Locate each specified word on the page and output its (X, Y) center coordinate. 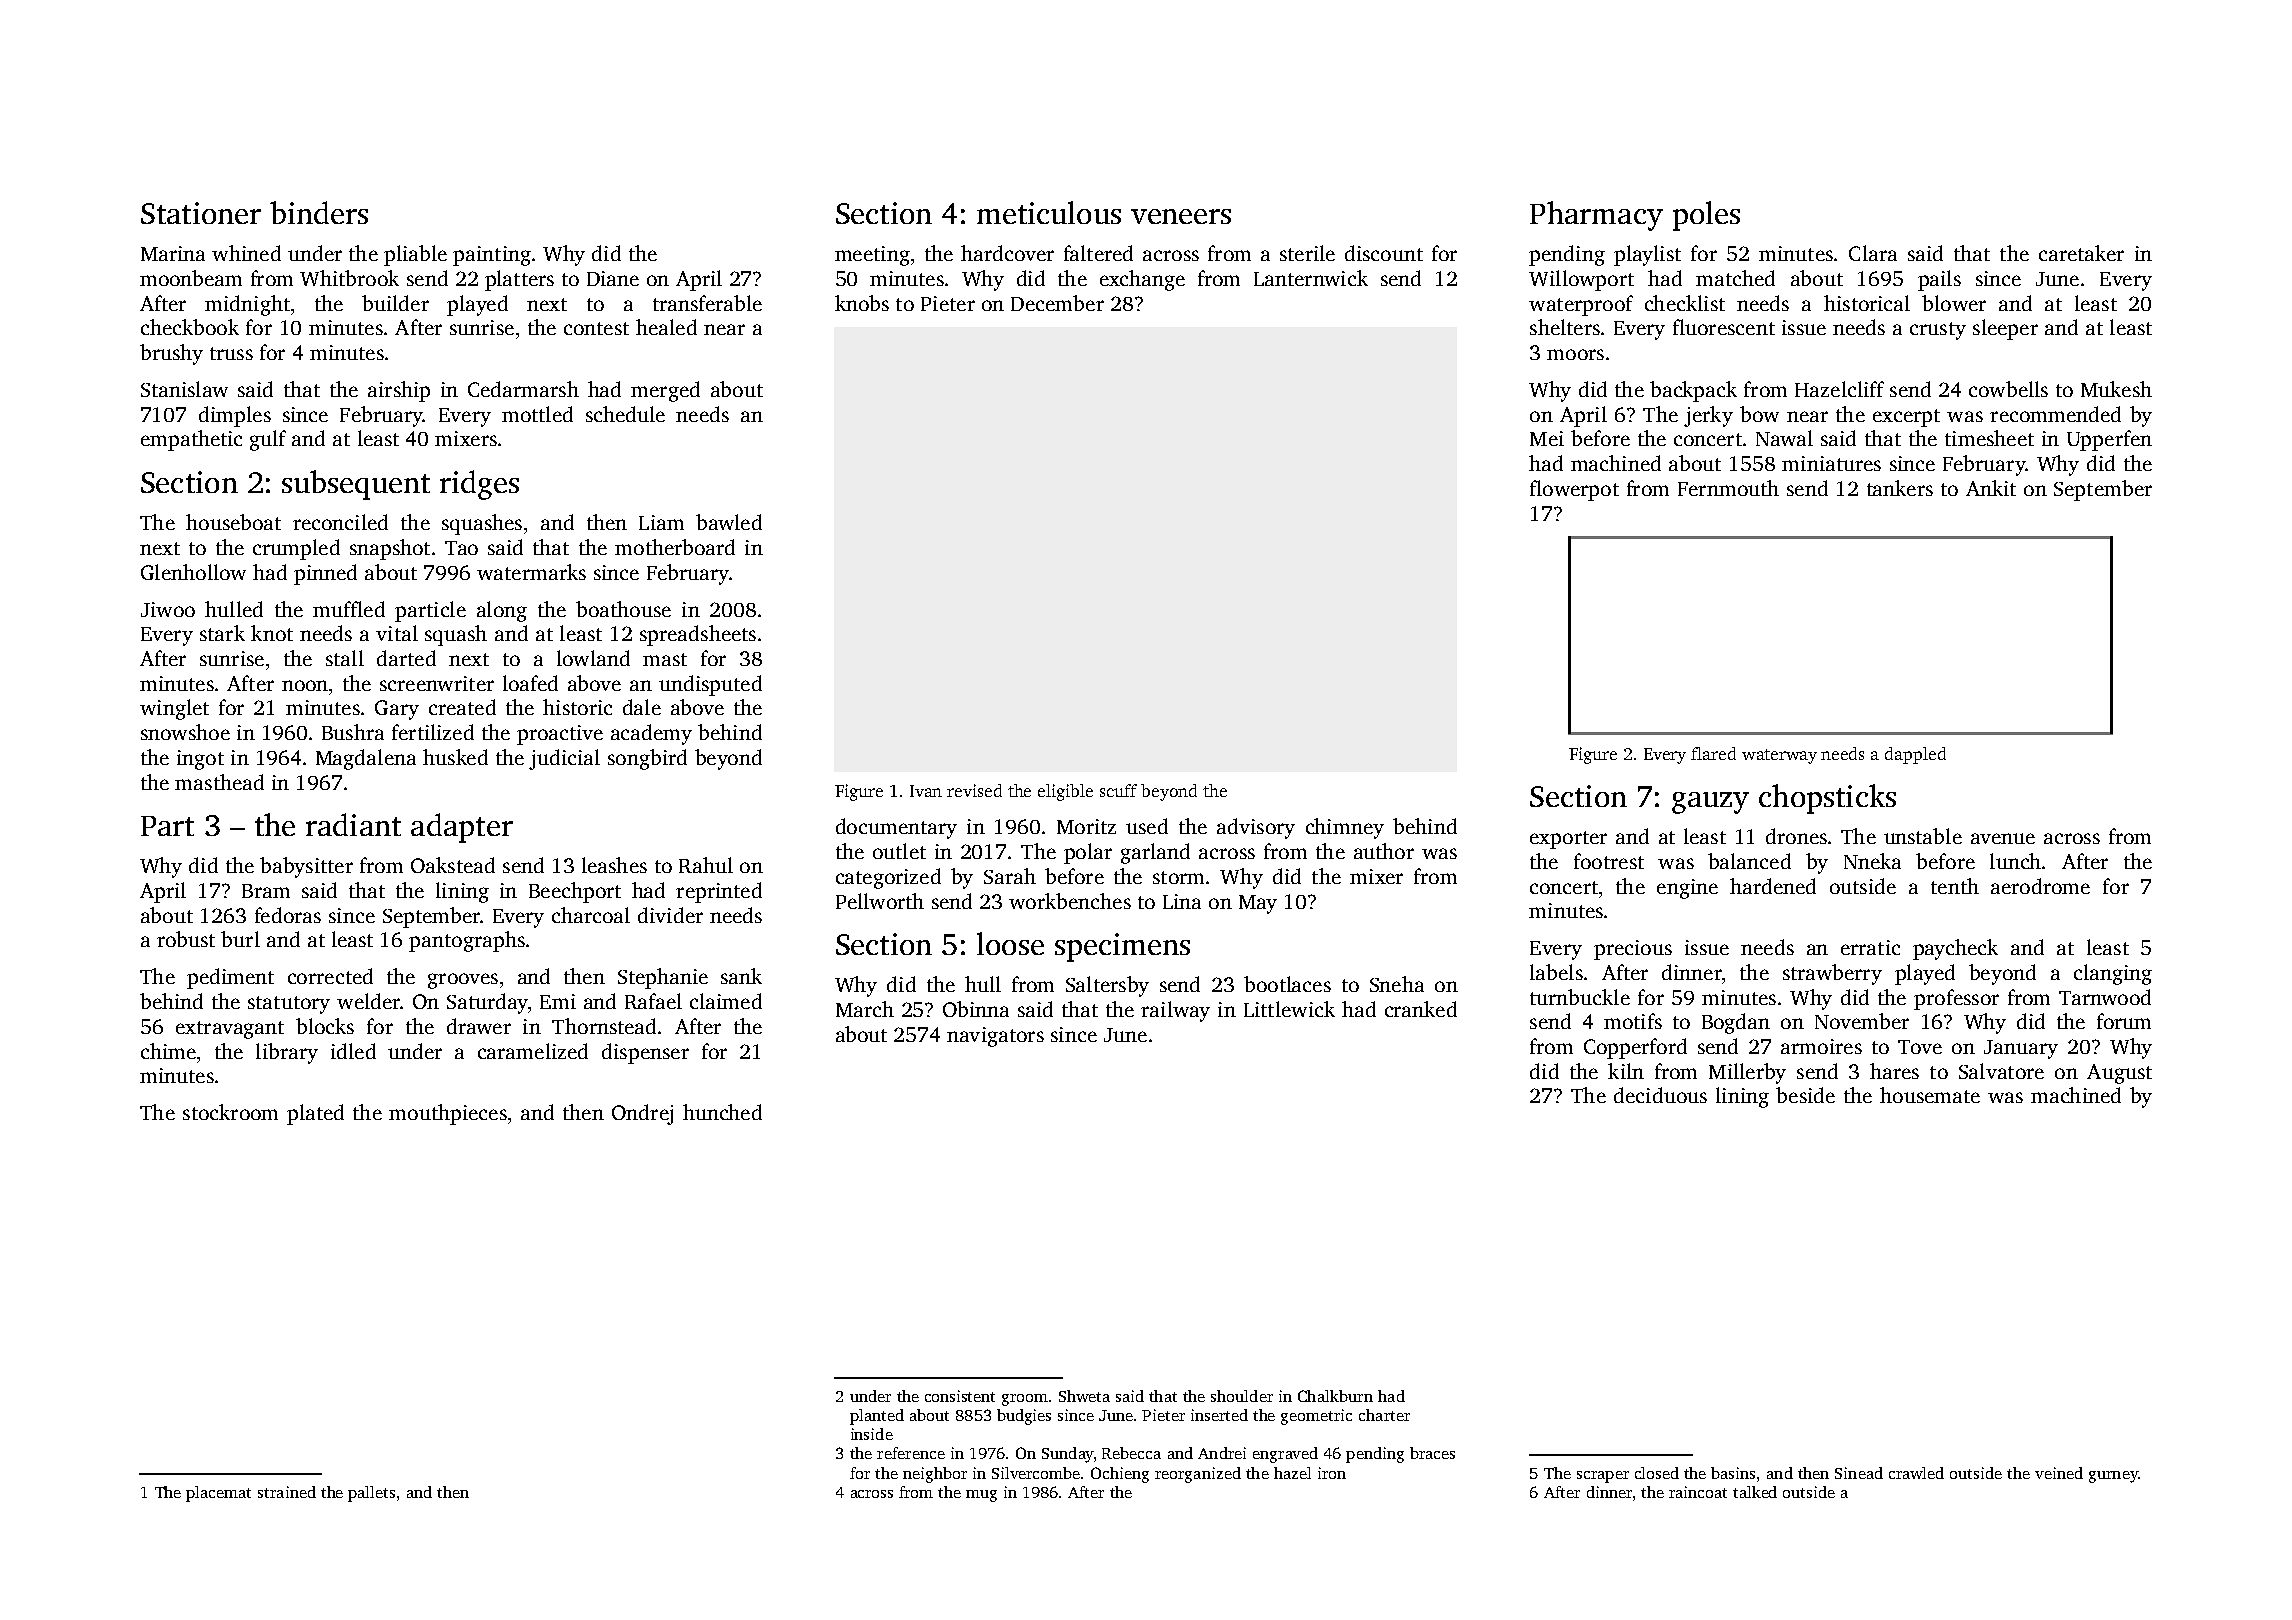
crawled (1916, 1473)
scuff (1118, 790)
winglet (174, 709)
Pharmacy (1596, 216)
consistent (960, 1396)
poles (1706, 216)
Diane (613, 278)
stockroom (230, 1112)
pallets (371, 1494)
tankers (1900, 488)
